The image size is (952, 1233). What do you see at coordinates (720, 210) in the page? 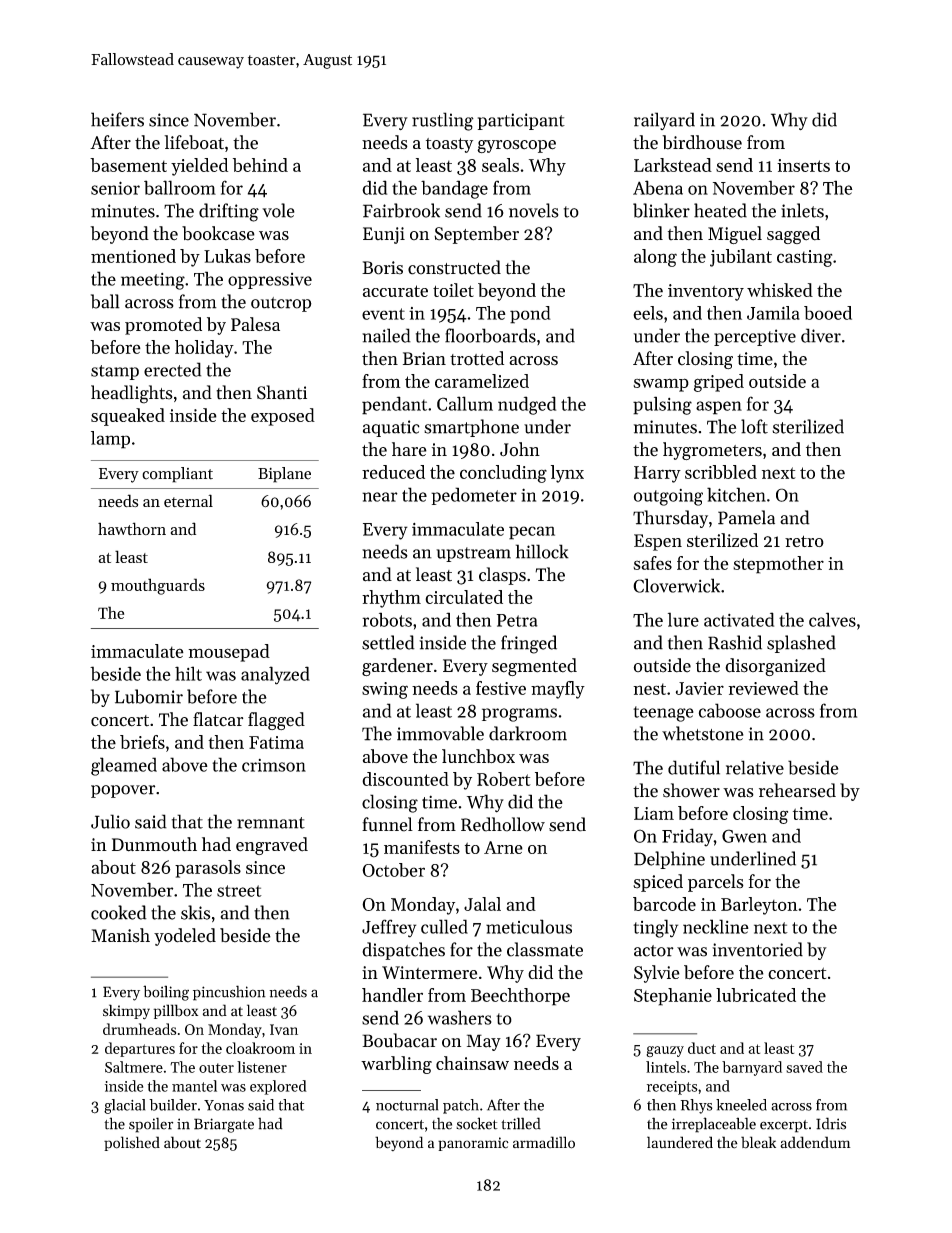
I see `heated` at bounding box center [720, 210].
